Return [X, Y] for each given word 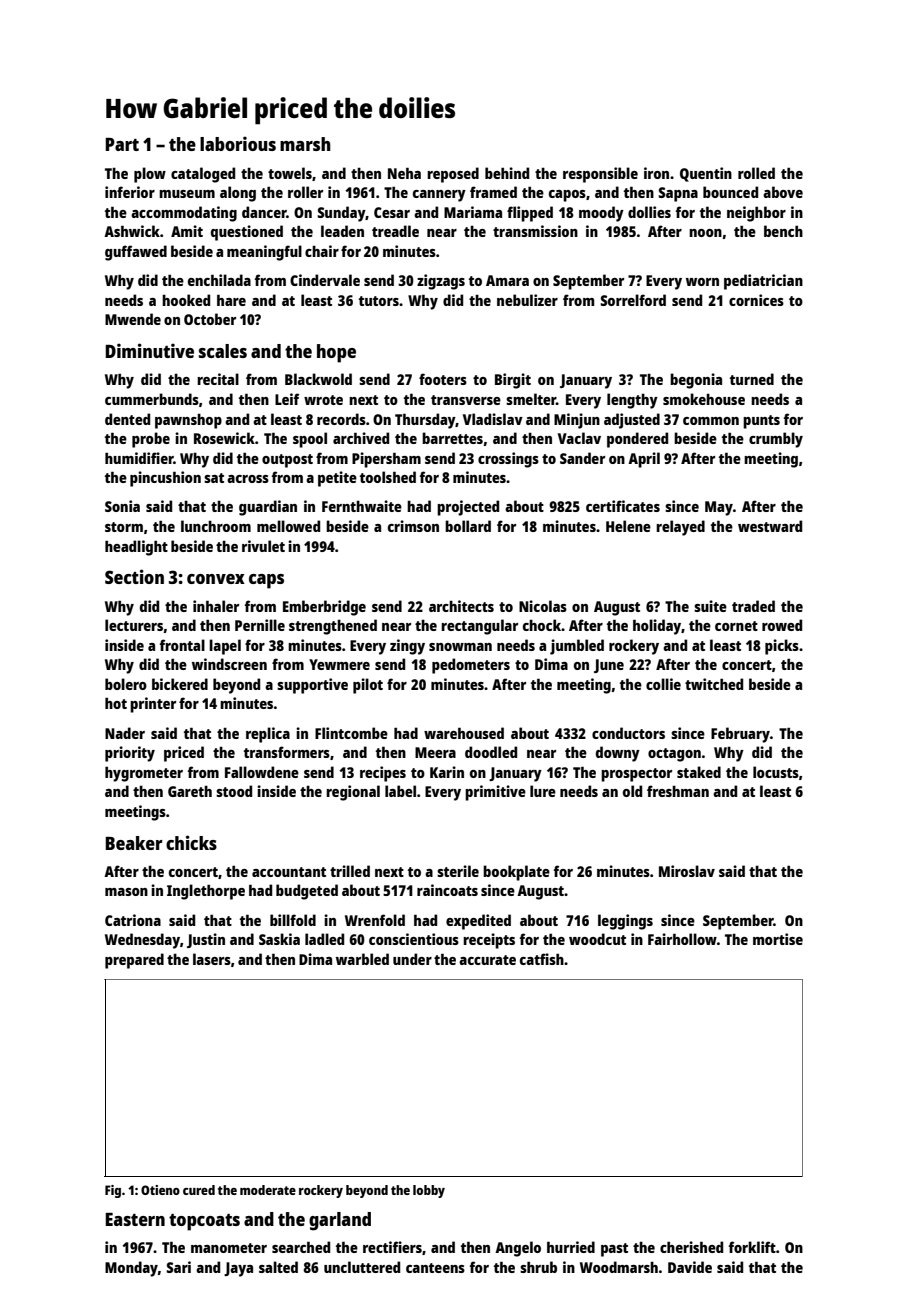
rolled [756, 173]
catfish [542, 959]
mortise [778, 939]
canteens [435, 1268]
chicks [191, 842]
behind [507, 173]
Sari [178, 1267]
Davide [690, 1267]
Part [122, 144]
